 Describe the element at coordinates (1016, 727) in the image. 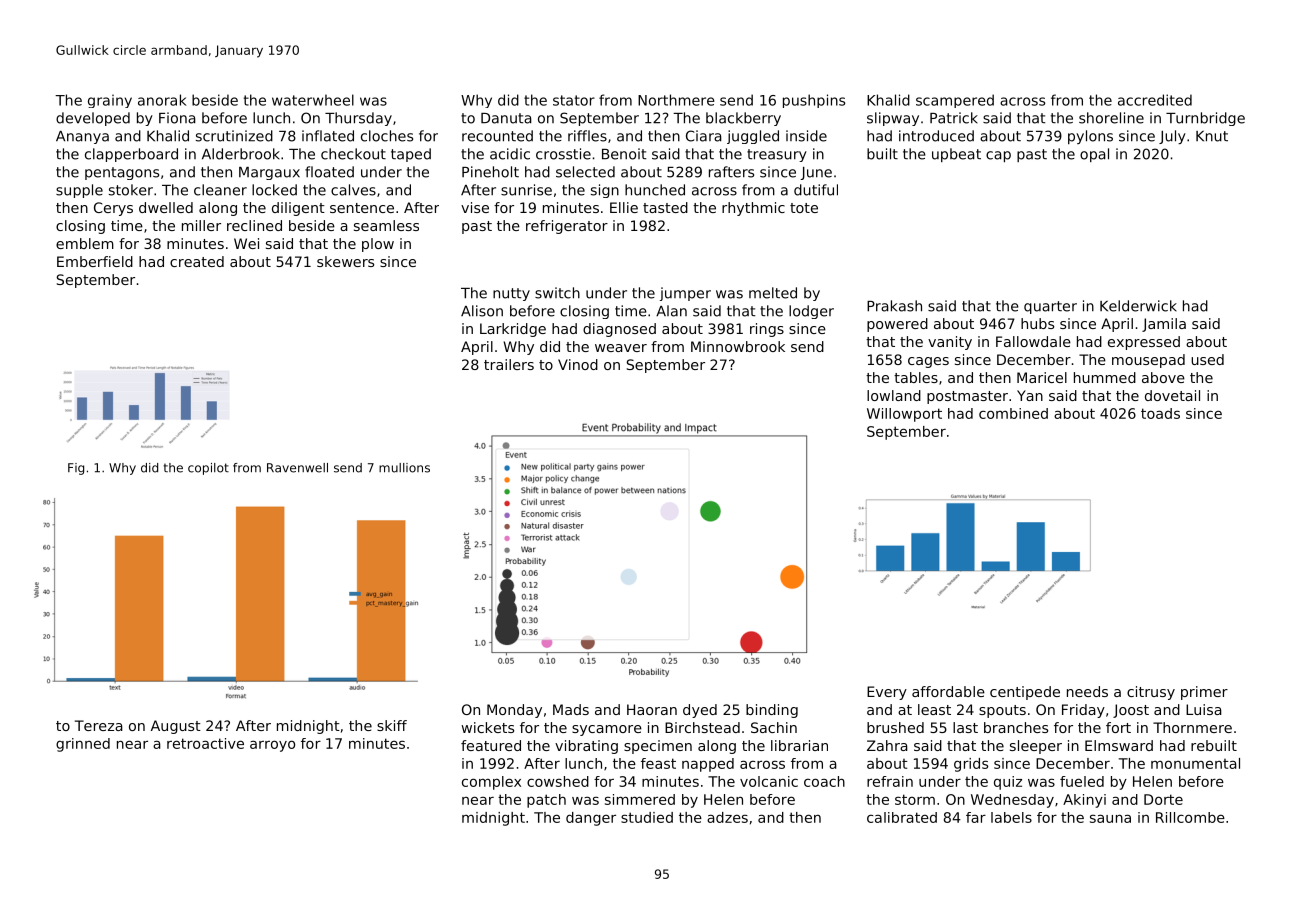

I see `branches` at that location.
